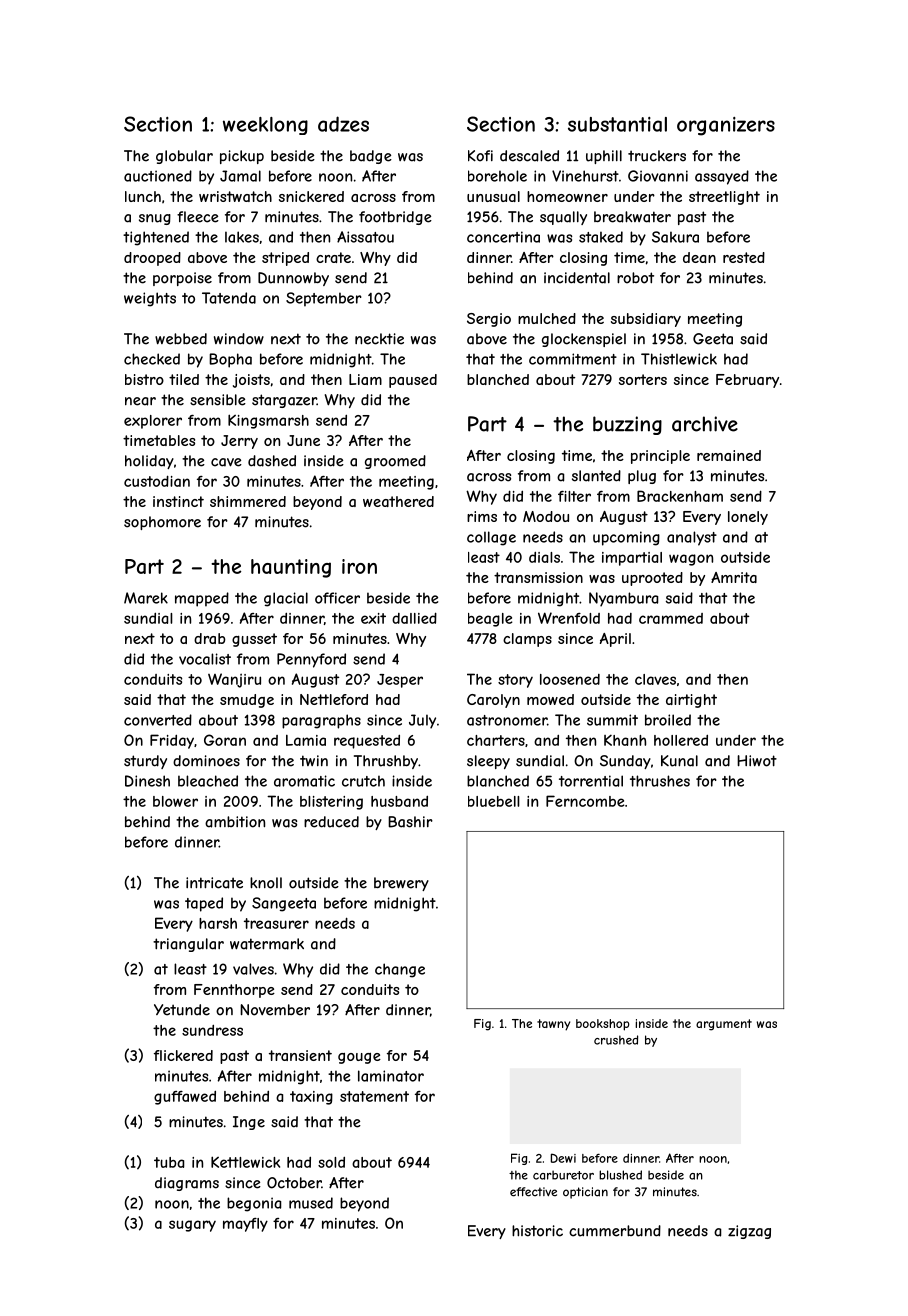 The height and width of the page is (1316, 908). What do you see at coordinates (757, 761) in the page?
I see `Hiwot` at bounding box center [757, 761].
